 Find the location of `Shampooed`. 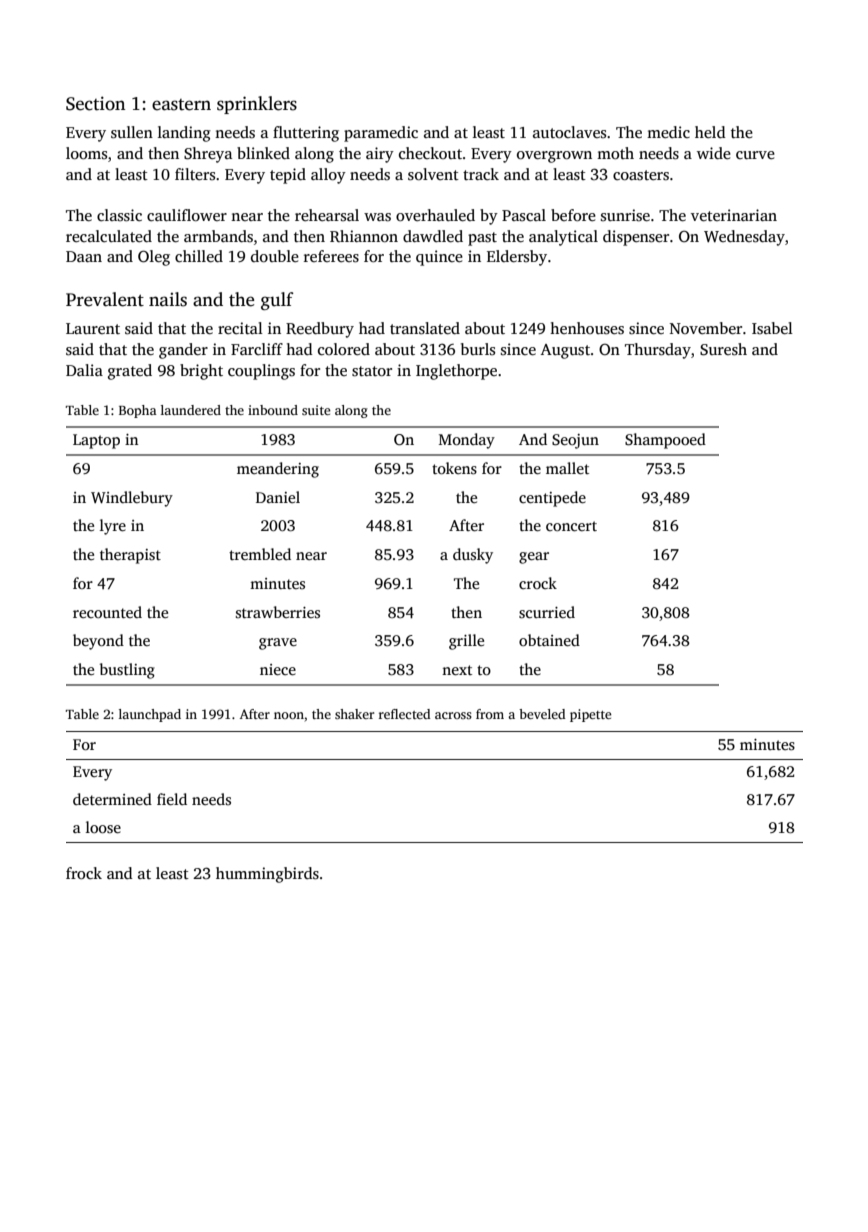

Shampooed is located at coordinates (665, 441).
